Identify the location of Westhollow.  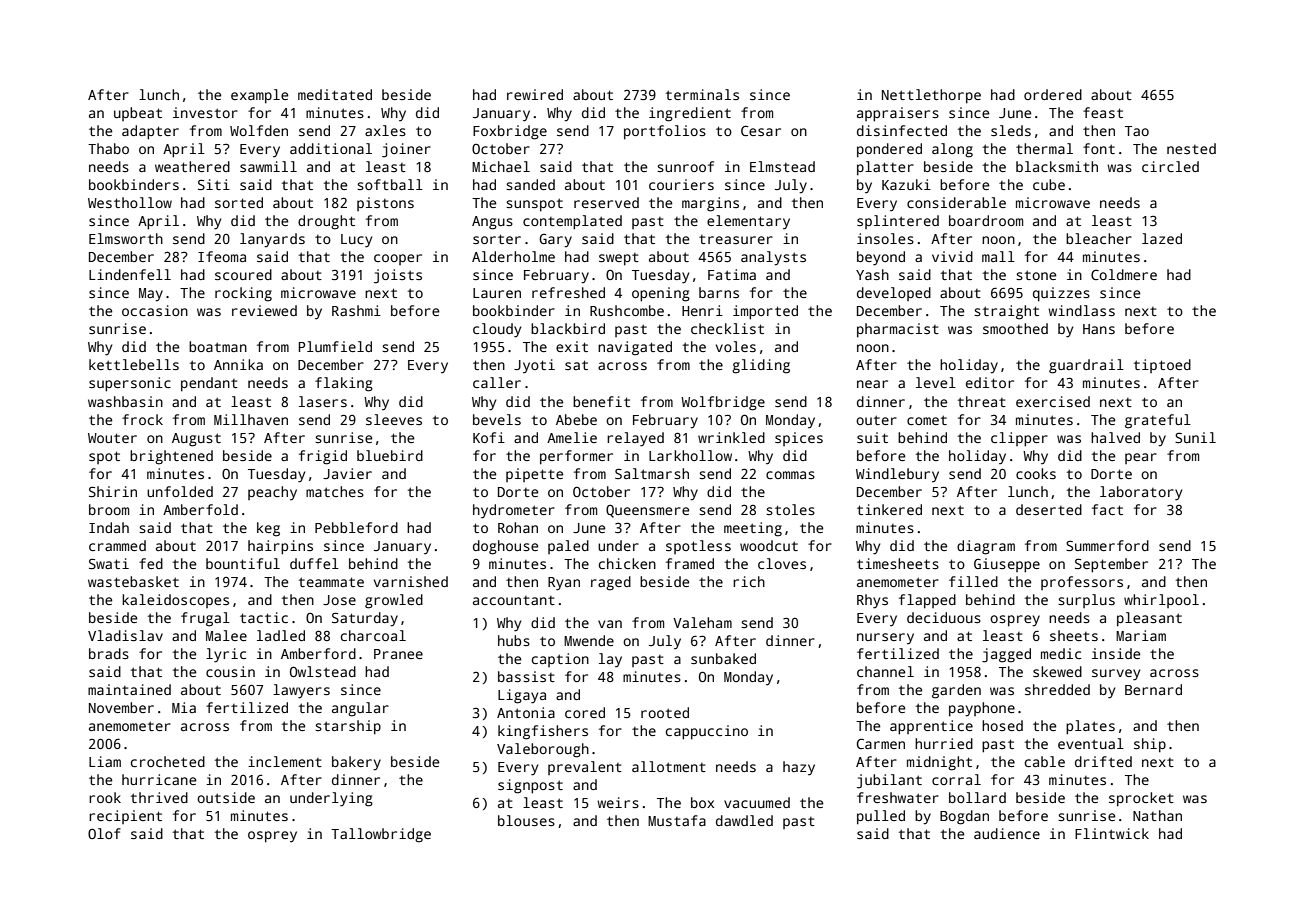
(130, 202).
